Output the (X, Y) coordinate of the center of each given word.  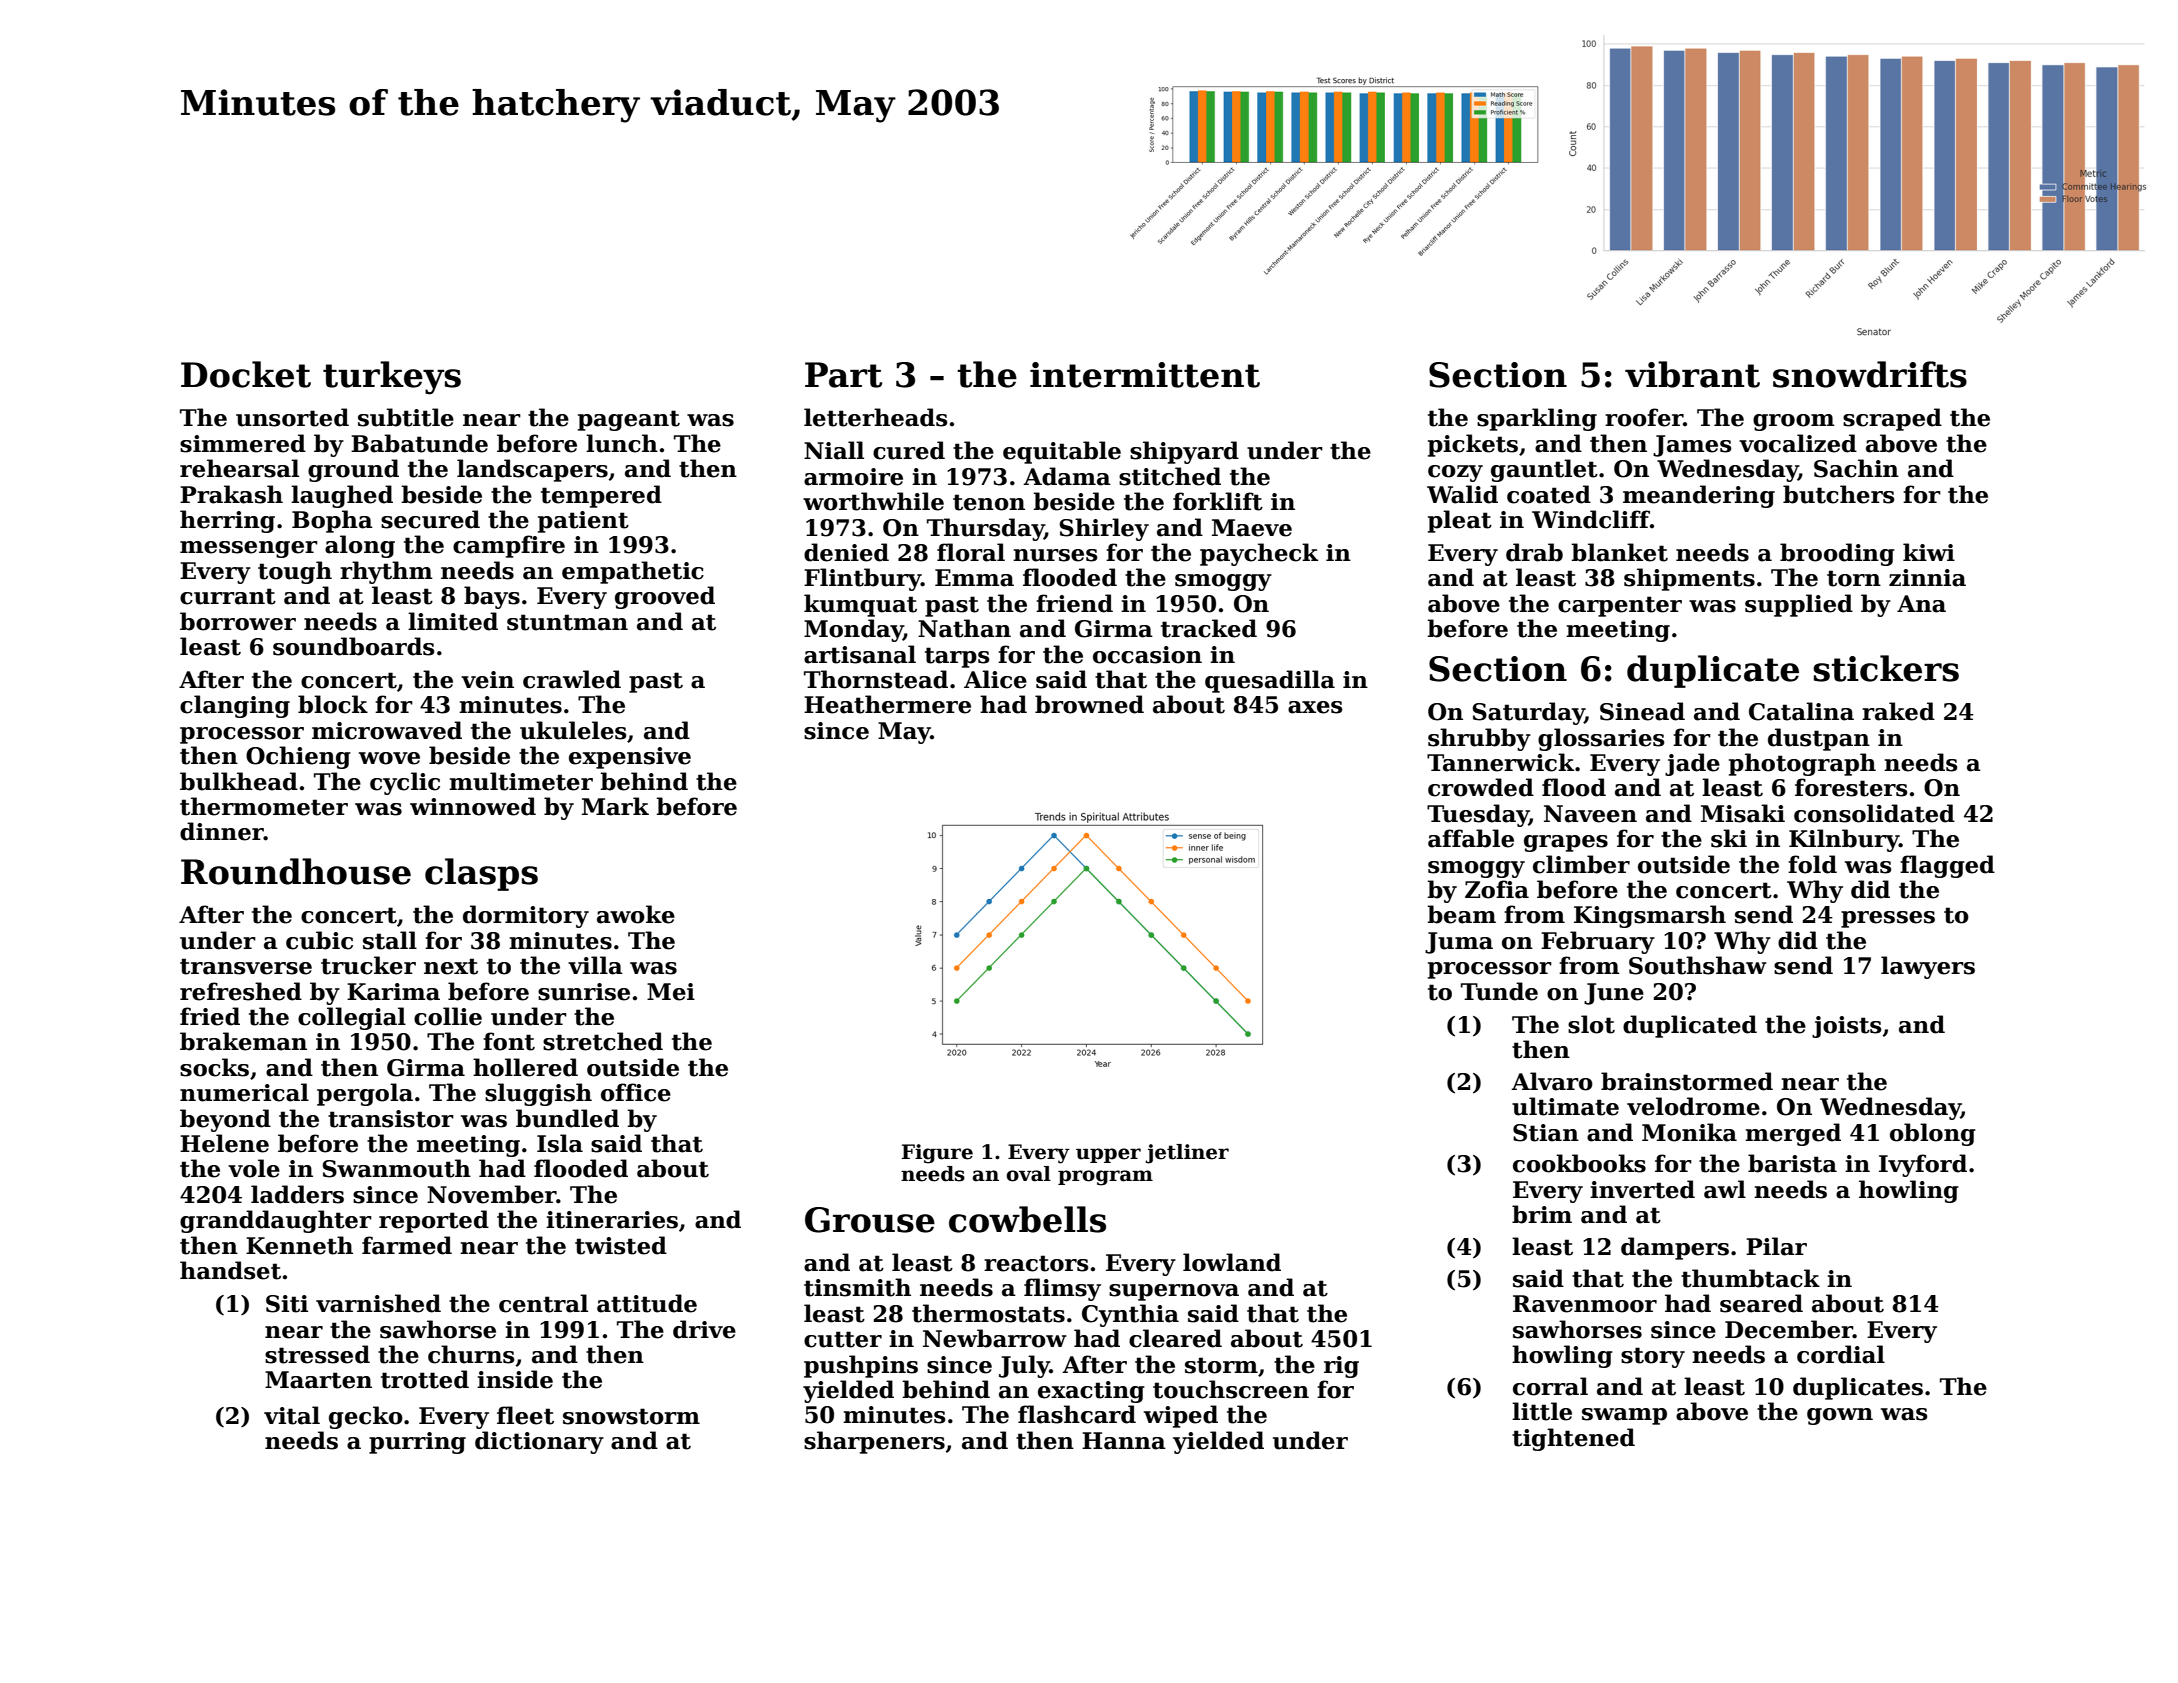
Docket (246, 374)
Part (843, 375)
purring (417, 1443)
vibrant (1692, 374)
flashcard (1077, 1414)
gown (1840, 1416)
